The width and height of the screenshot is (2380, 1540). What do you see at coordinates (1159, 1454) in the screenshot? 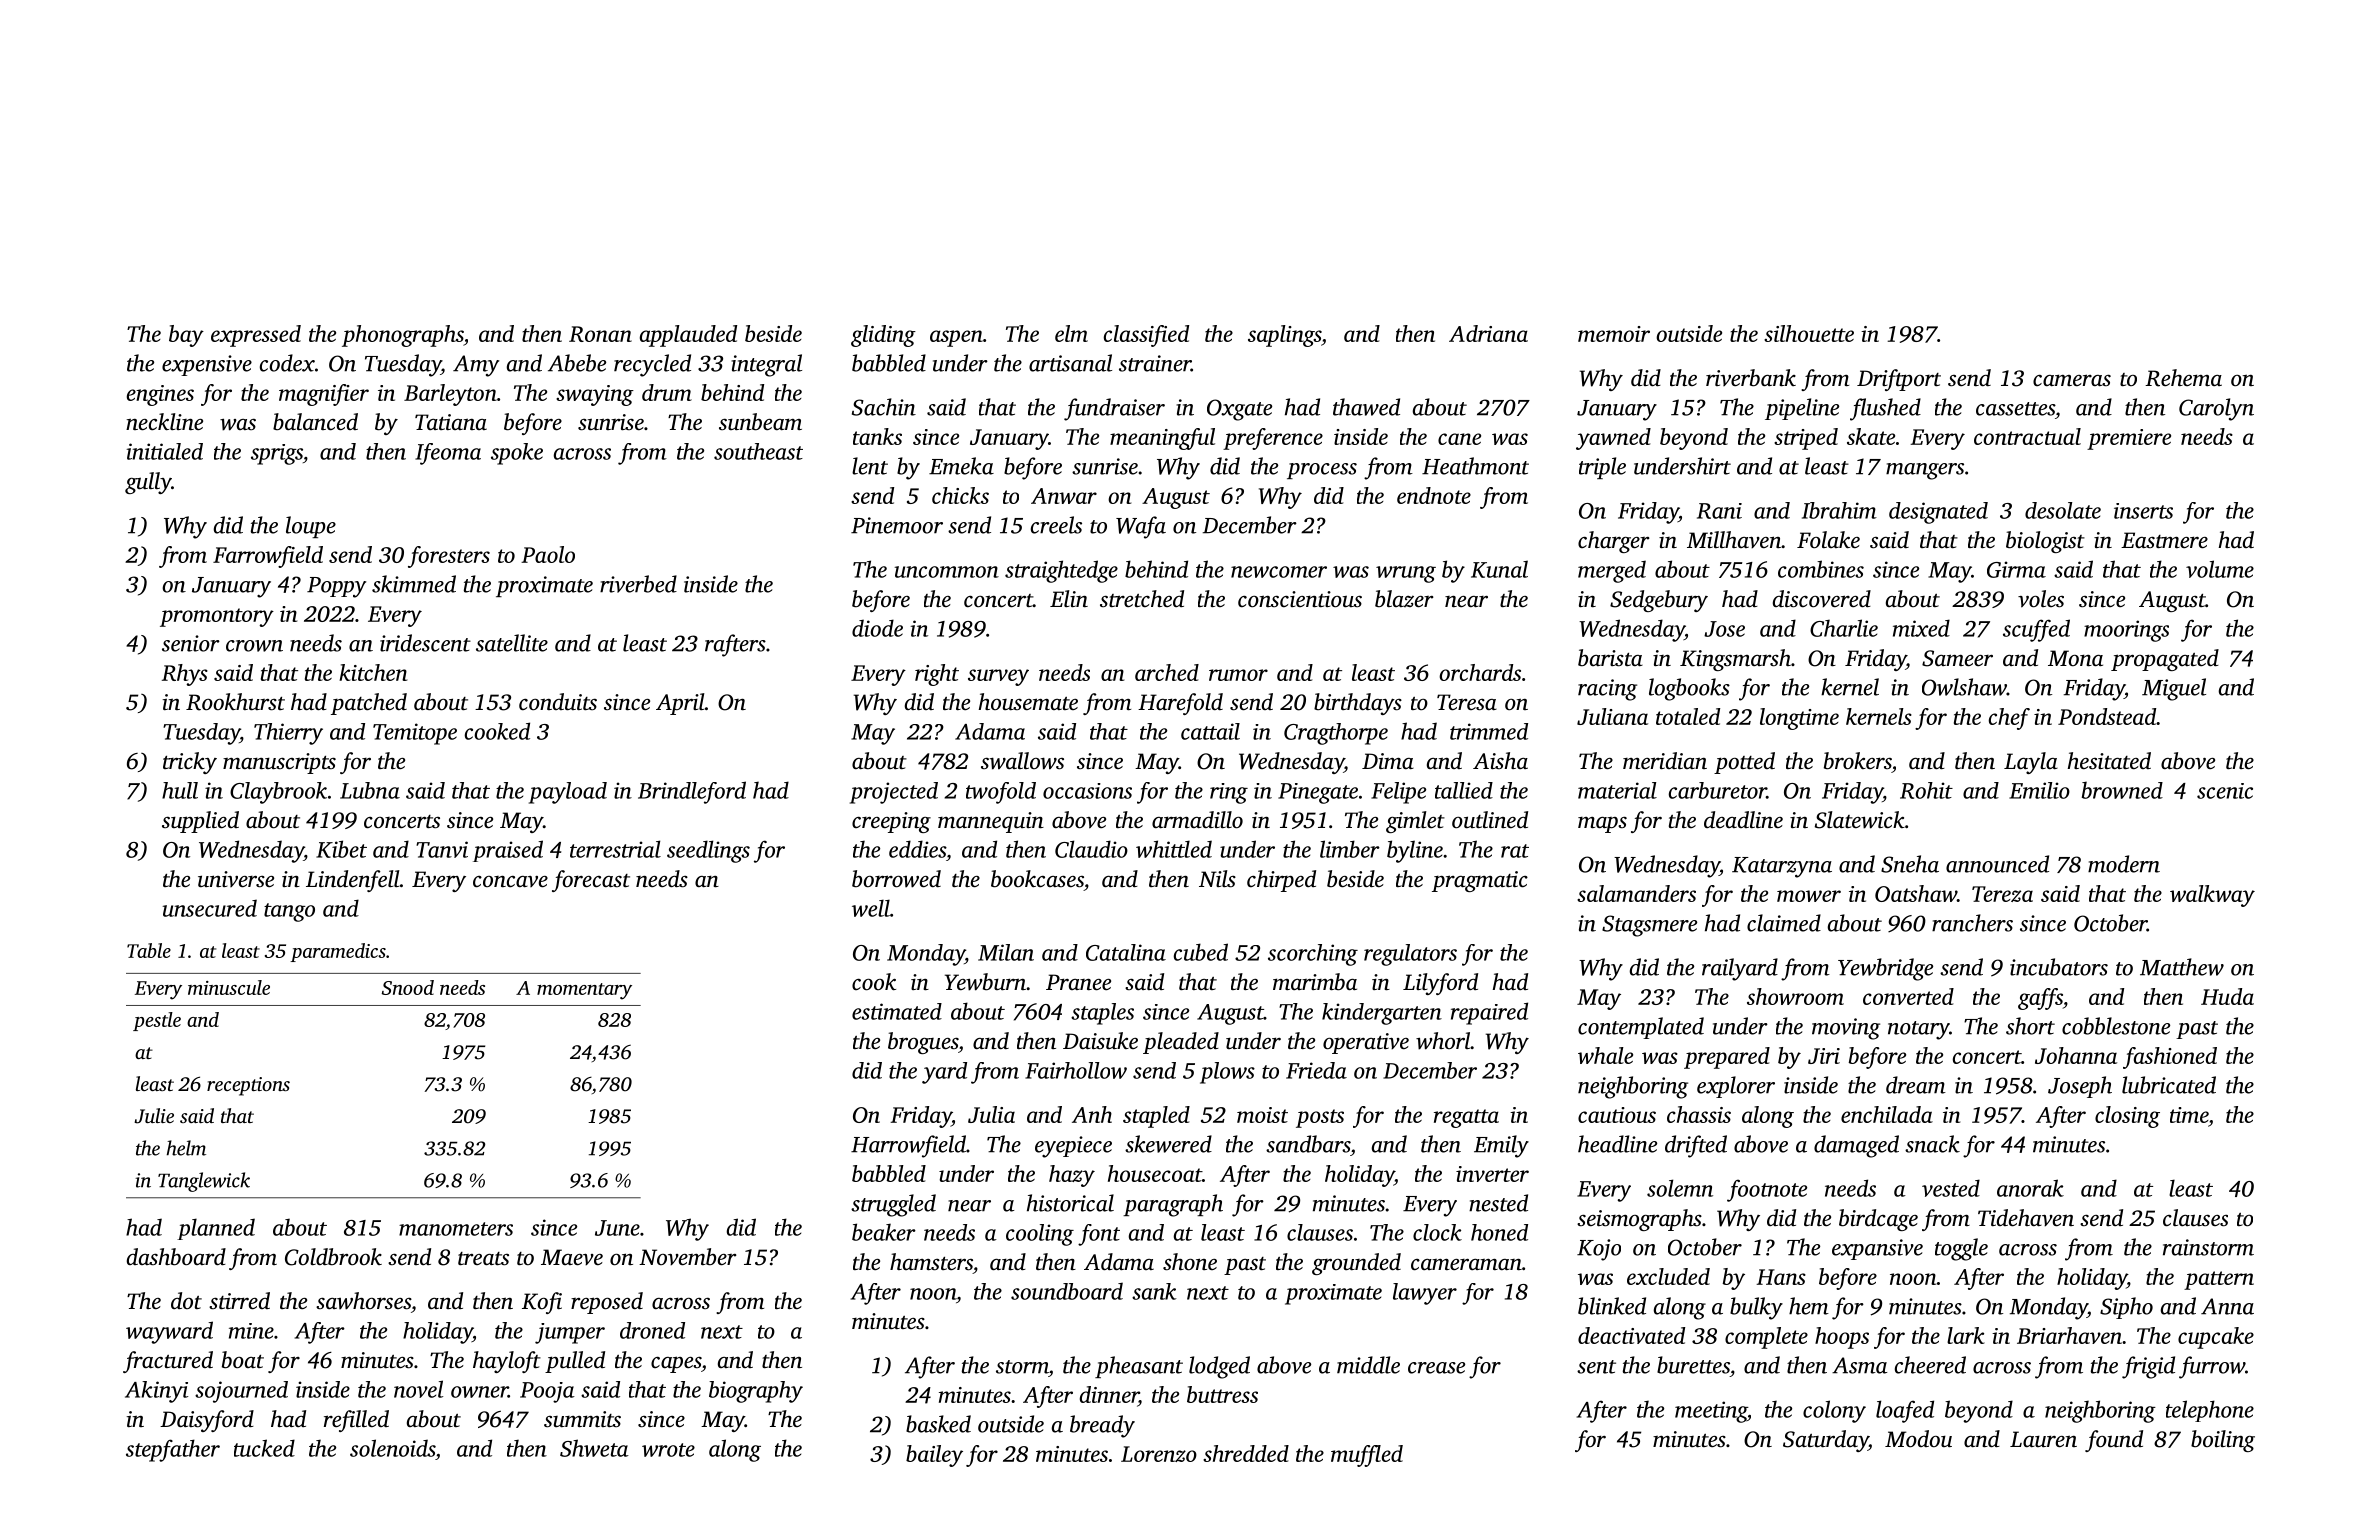
I see `Lorenzo` at bounding box center [1159, 1454].
